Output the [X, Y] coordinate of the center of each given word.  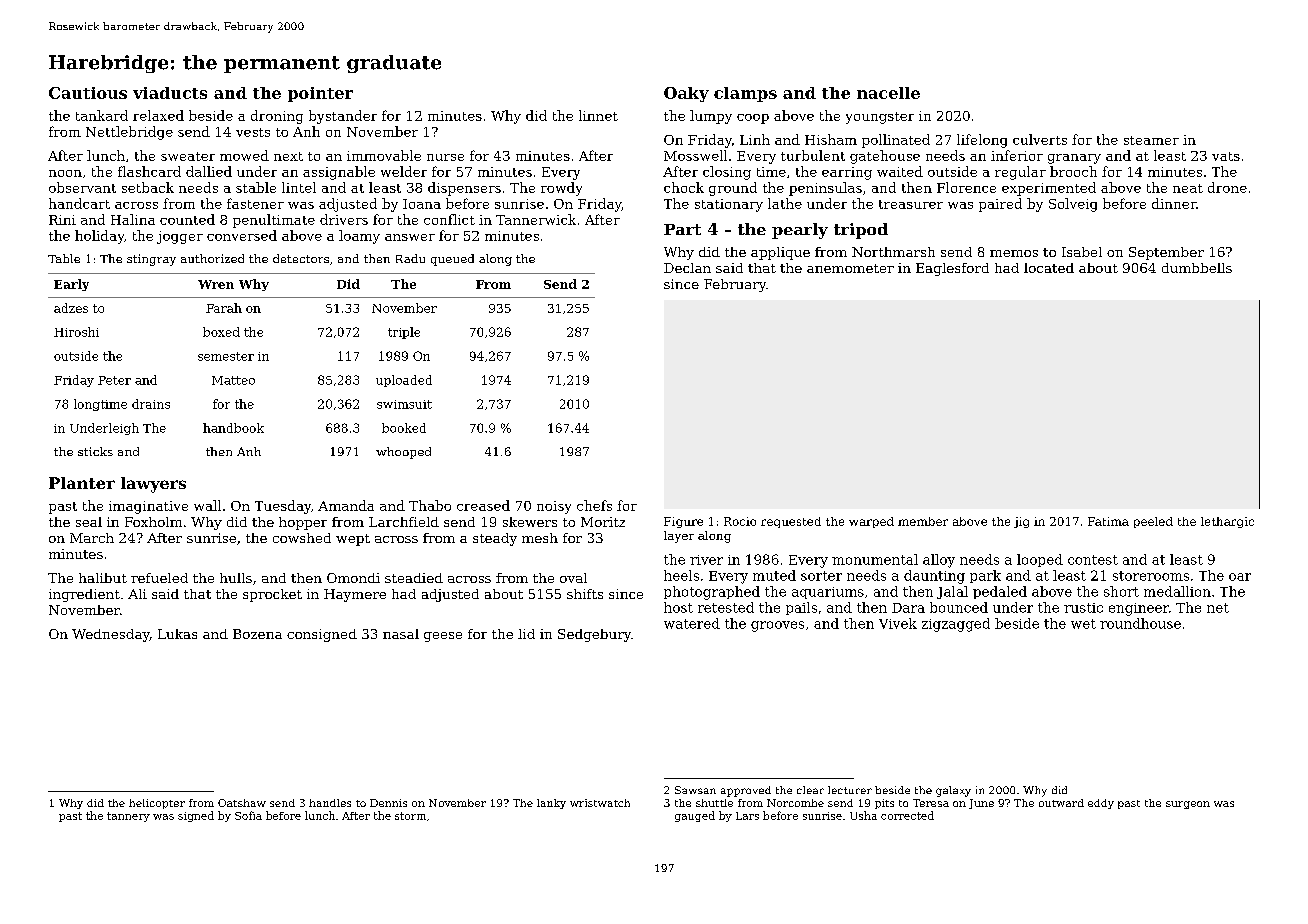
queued [452, 260]
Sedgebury [594, 635]
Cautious [88, 93]
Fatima [1108, 521]
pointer [320, 94]
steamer [1151, 140]
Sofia [248, 815]
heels [681, 575]
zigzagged [956, 625]
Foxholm [153, 522]
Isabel [1082, 252]
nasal [401, 634]
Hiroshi [76, 332]
